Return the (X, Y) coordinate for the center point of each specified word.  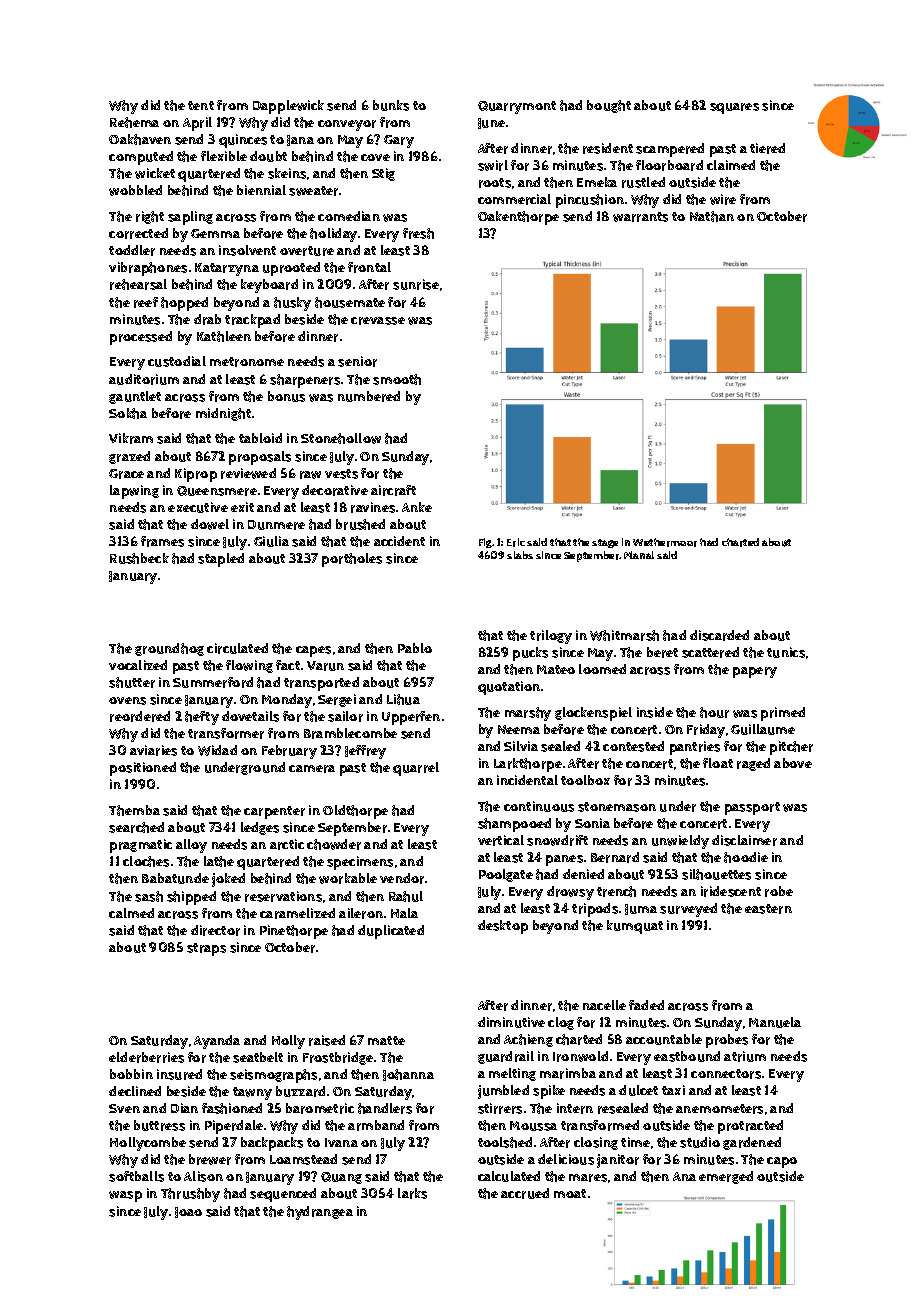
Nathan (712, 216)
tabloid (260, 438)
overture (307, 251)
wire (723, 199)
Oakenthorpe (518, 218)
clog (561, 1023)
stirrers (500, 1108)
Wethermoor (665, 542)
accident (399, 541)
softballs (136, 1176)
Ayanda (217, 1042)
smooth (397, 379)
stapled (221, 560)
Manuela (775, 1022)
